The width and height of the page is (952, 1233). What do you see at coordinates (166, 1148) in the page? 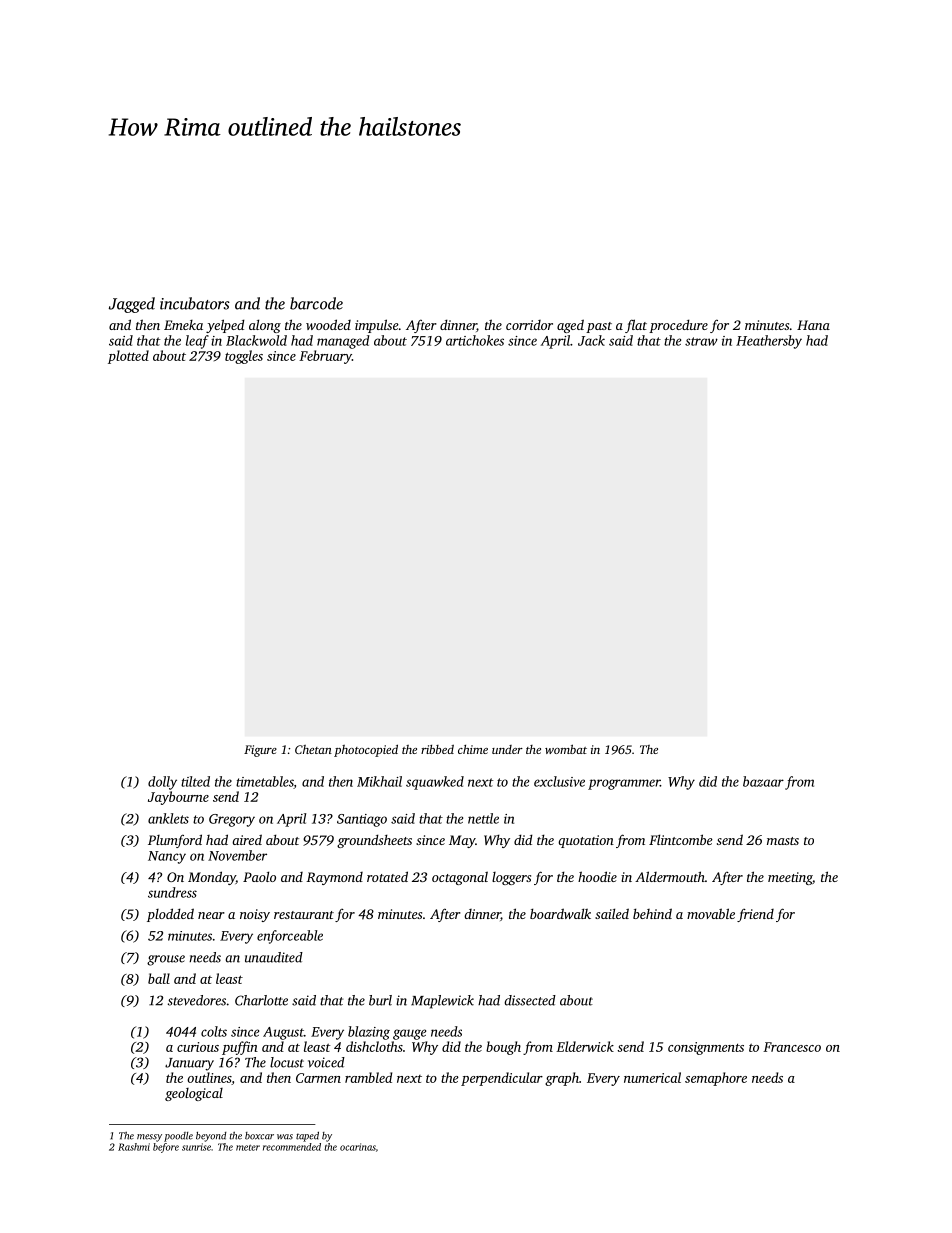
I see `before` at bounding box center [166, 1148].
